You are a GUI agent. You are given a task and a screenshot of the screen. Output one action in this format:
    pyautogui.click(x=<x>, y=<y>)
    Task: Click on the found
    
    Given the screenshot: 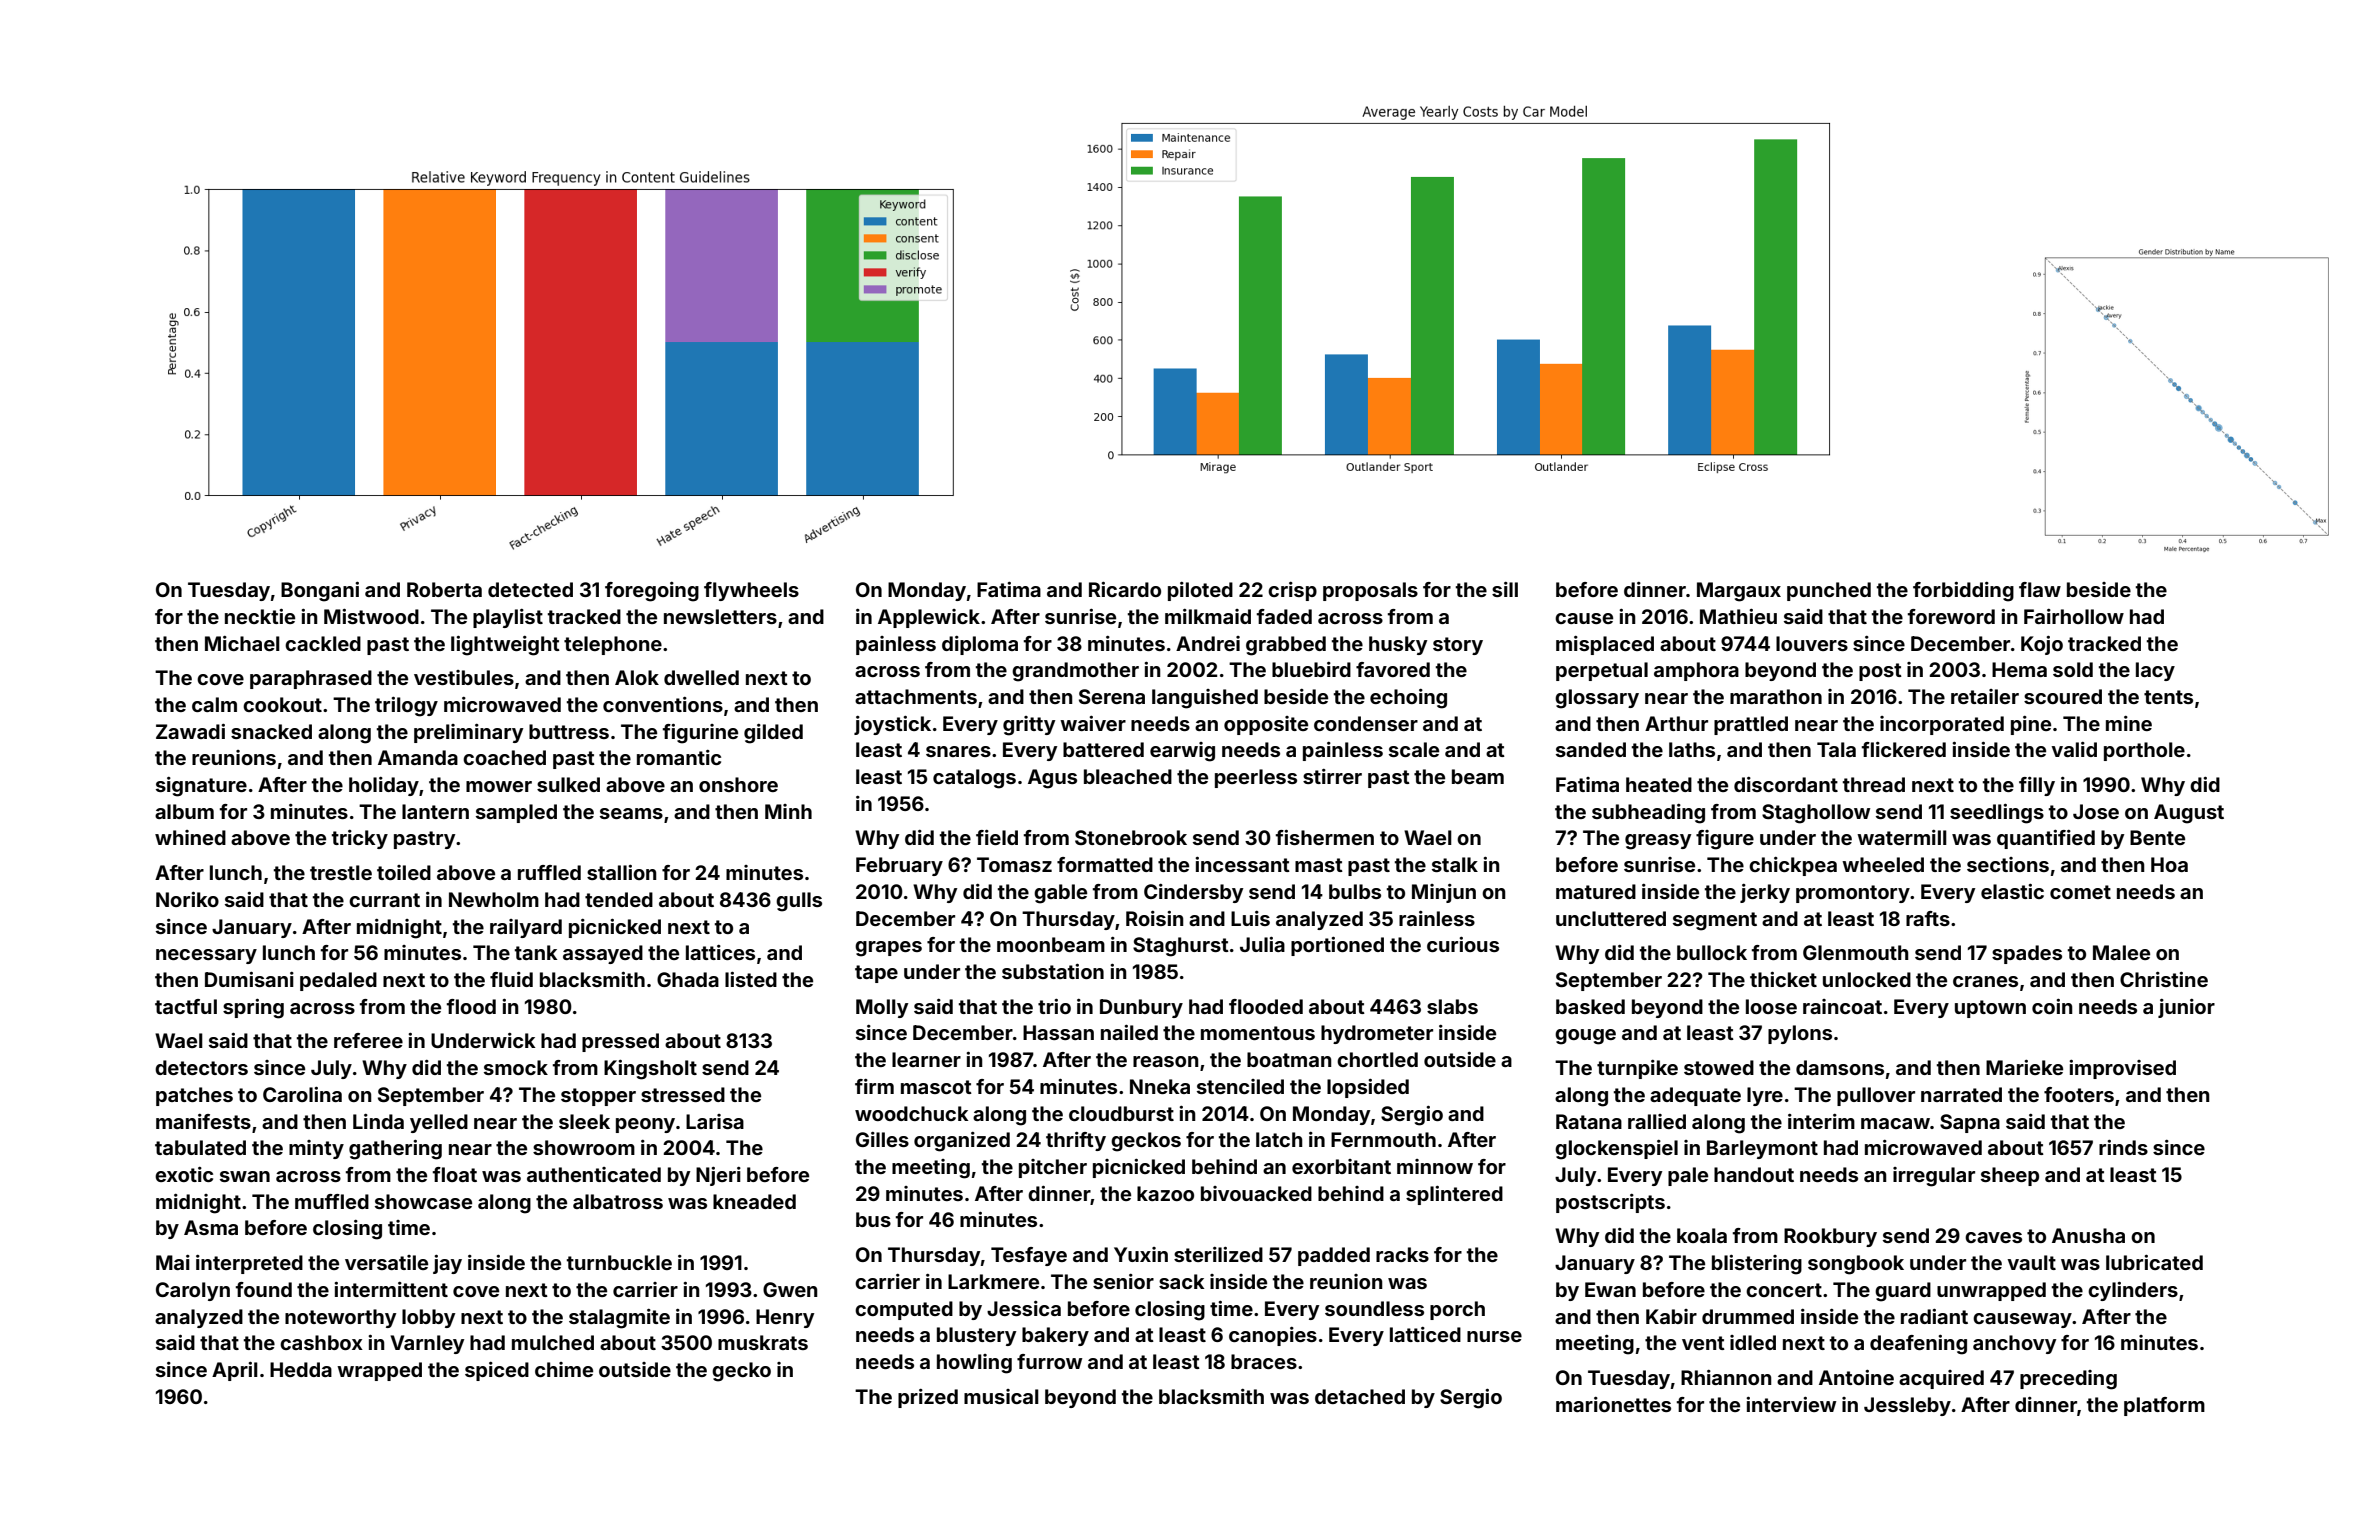 What is the action you would take?
    pyautogui.click(x=264, y=1289)
